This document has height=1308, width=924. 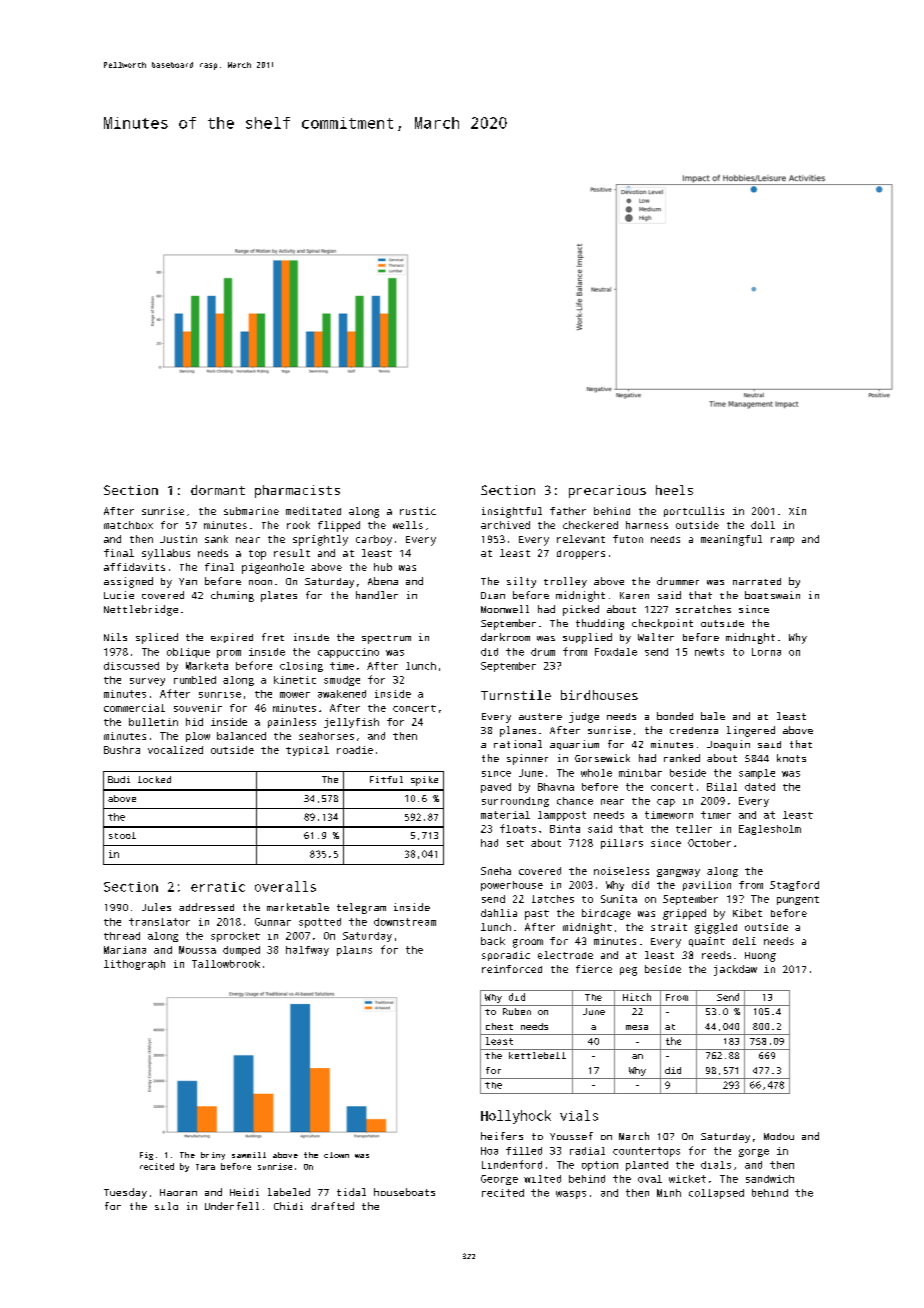 I want to click on dormant, so click(x=218, y=490).
